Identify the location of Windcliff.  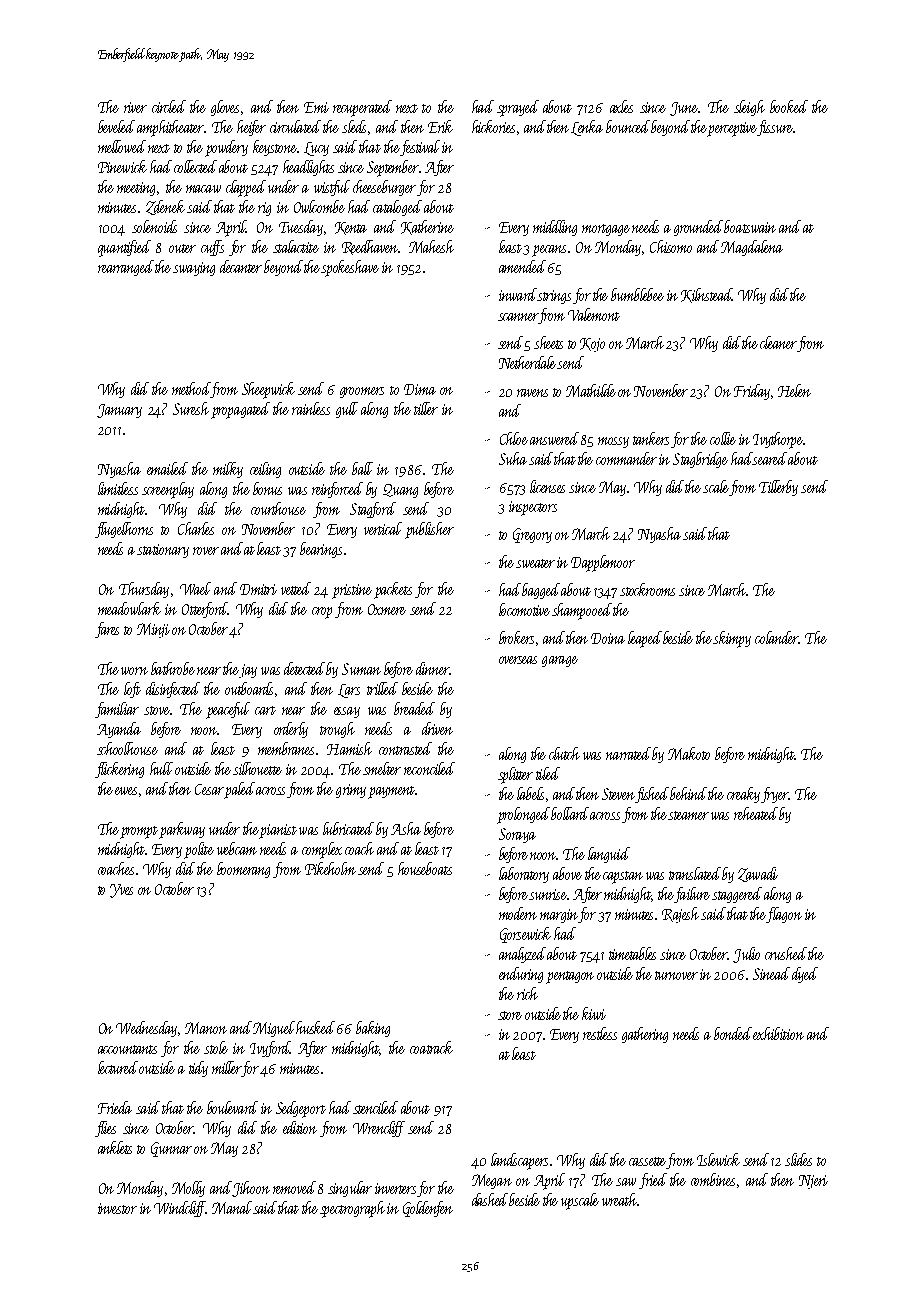
(179, 1209).
